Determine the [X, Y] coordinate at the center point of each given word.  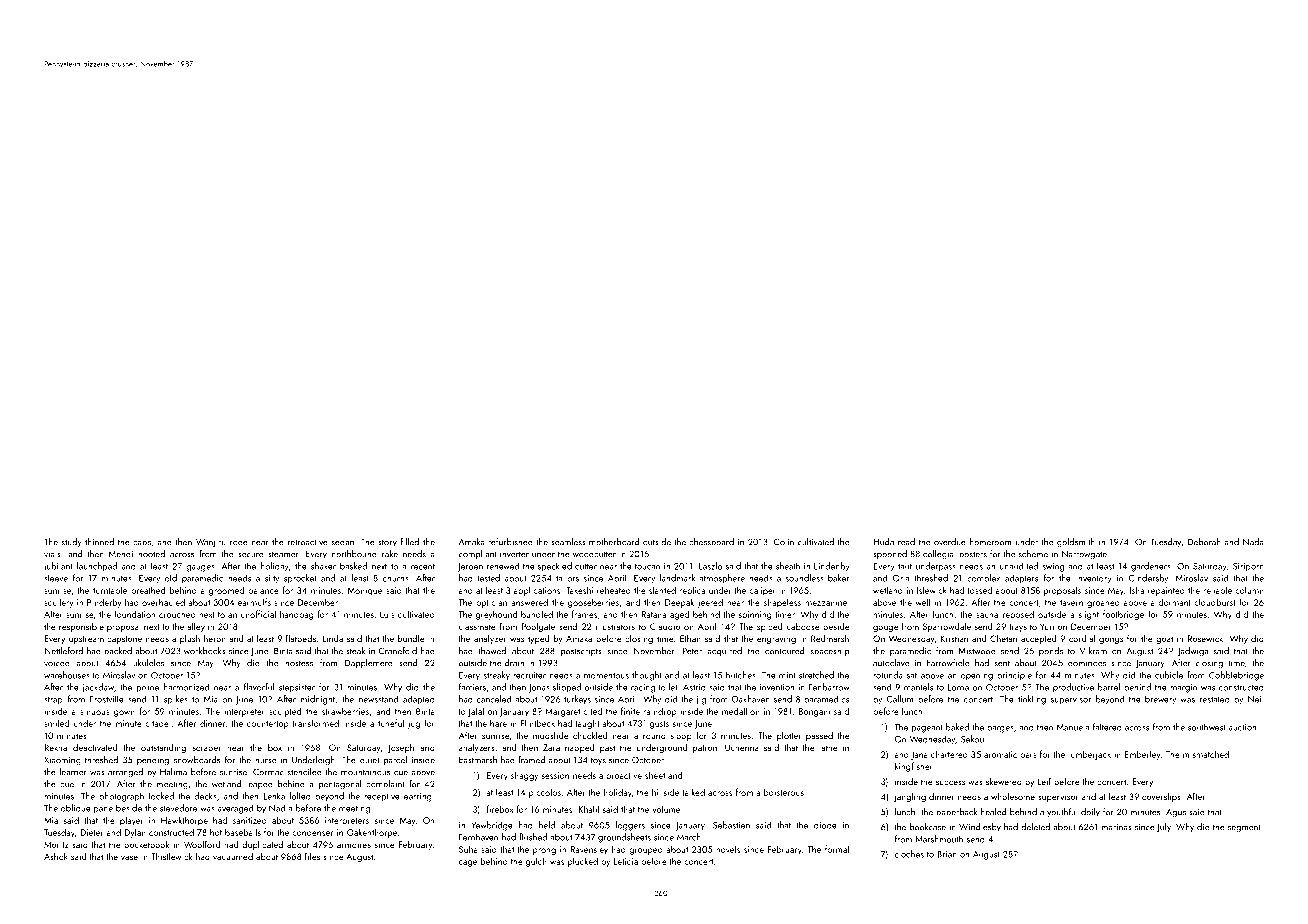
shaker [323, 566]
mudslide [550, 735]
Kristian [954, 638]
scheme [1033, 554]
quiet [370, 761]
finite [630, 711]
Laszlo [710, 566]
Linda [332, 638]
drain [514, 663]
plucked [583, 862]
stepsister [297, 688]
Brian [947, 854]
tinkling [1032, 700]
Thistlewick [171, 856]
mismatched [1206, 754]
